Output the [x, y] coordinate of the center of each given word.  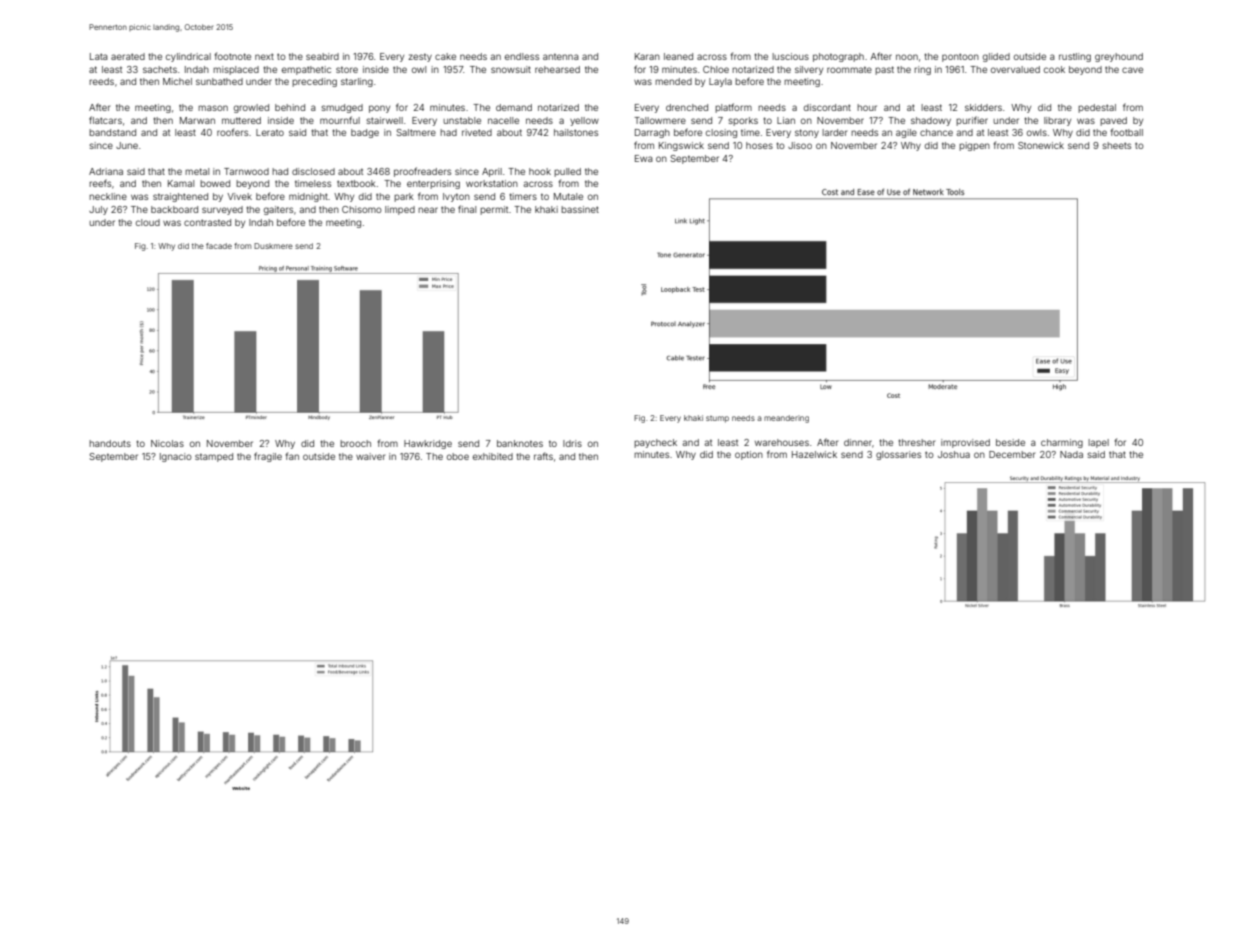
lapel [1098, 443]
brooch [355, 443]
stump [717, 419]
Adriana [106, 171]
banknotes [520, 443]
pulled [567, 172]
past [884, 70]
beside [1010, 442]
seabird [322, 56]
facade [219, 246]
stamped [214, 457]
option [749, 455]
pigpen [974, 146]
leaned [678, 56]
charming [1062, 443]
